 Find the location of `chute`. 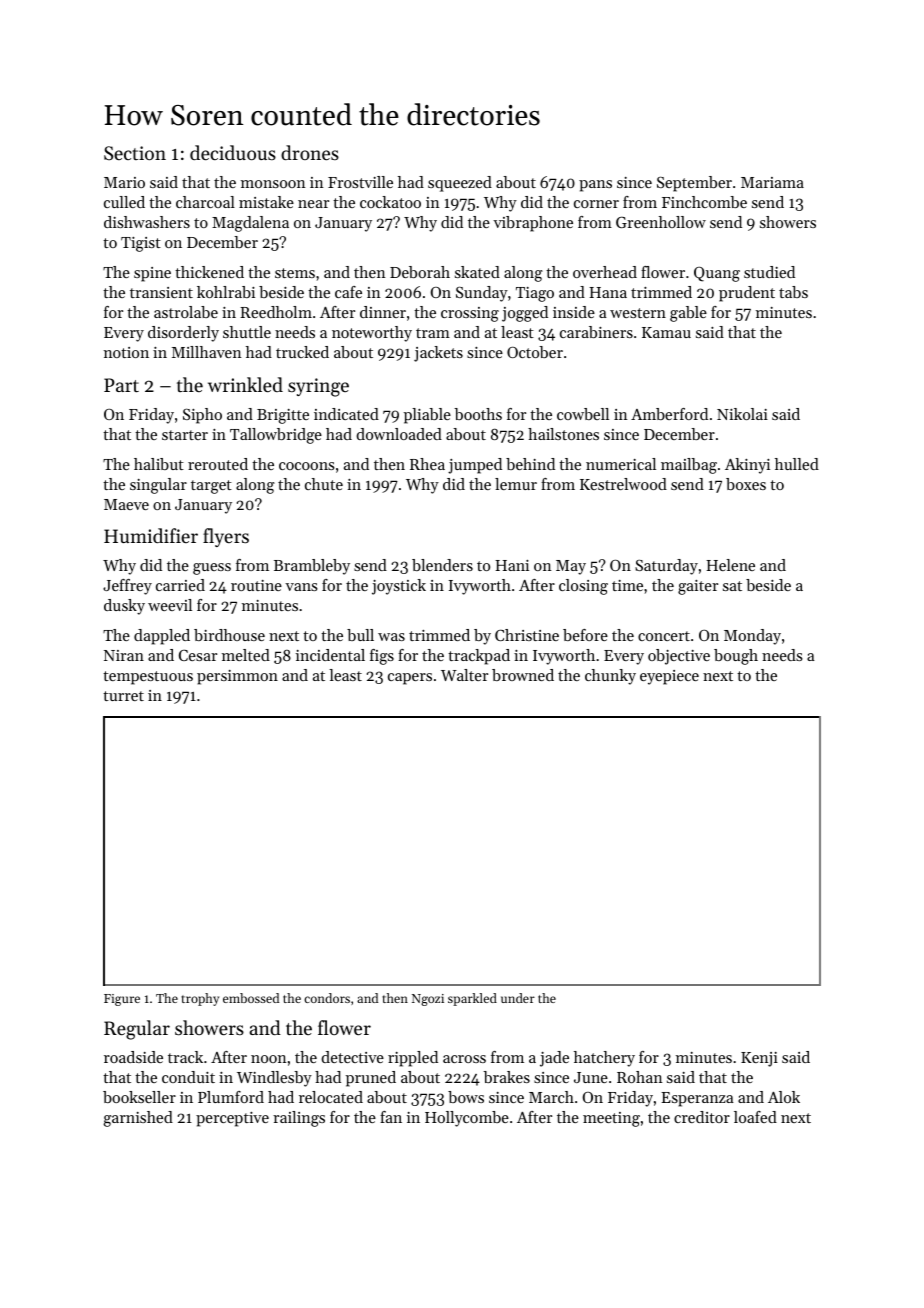

chute is located at coordinates (324, 484).
